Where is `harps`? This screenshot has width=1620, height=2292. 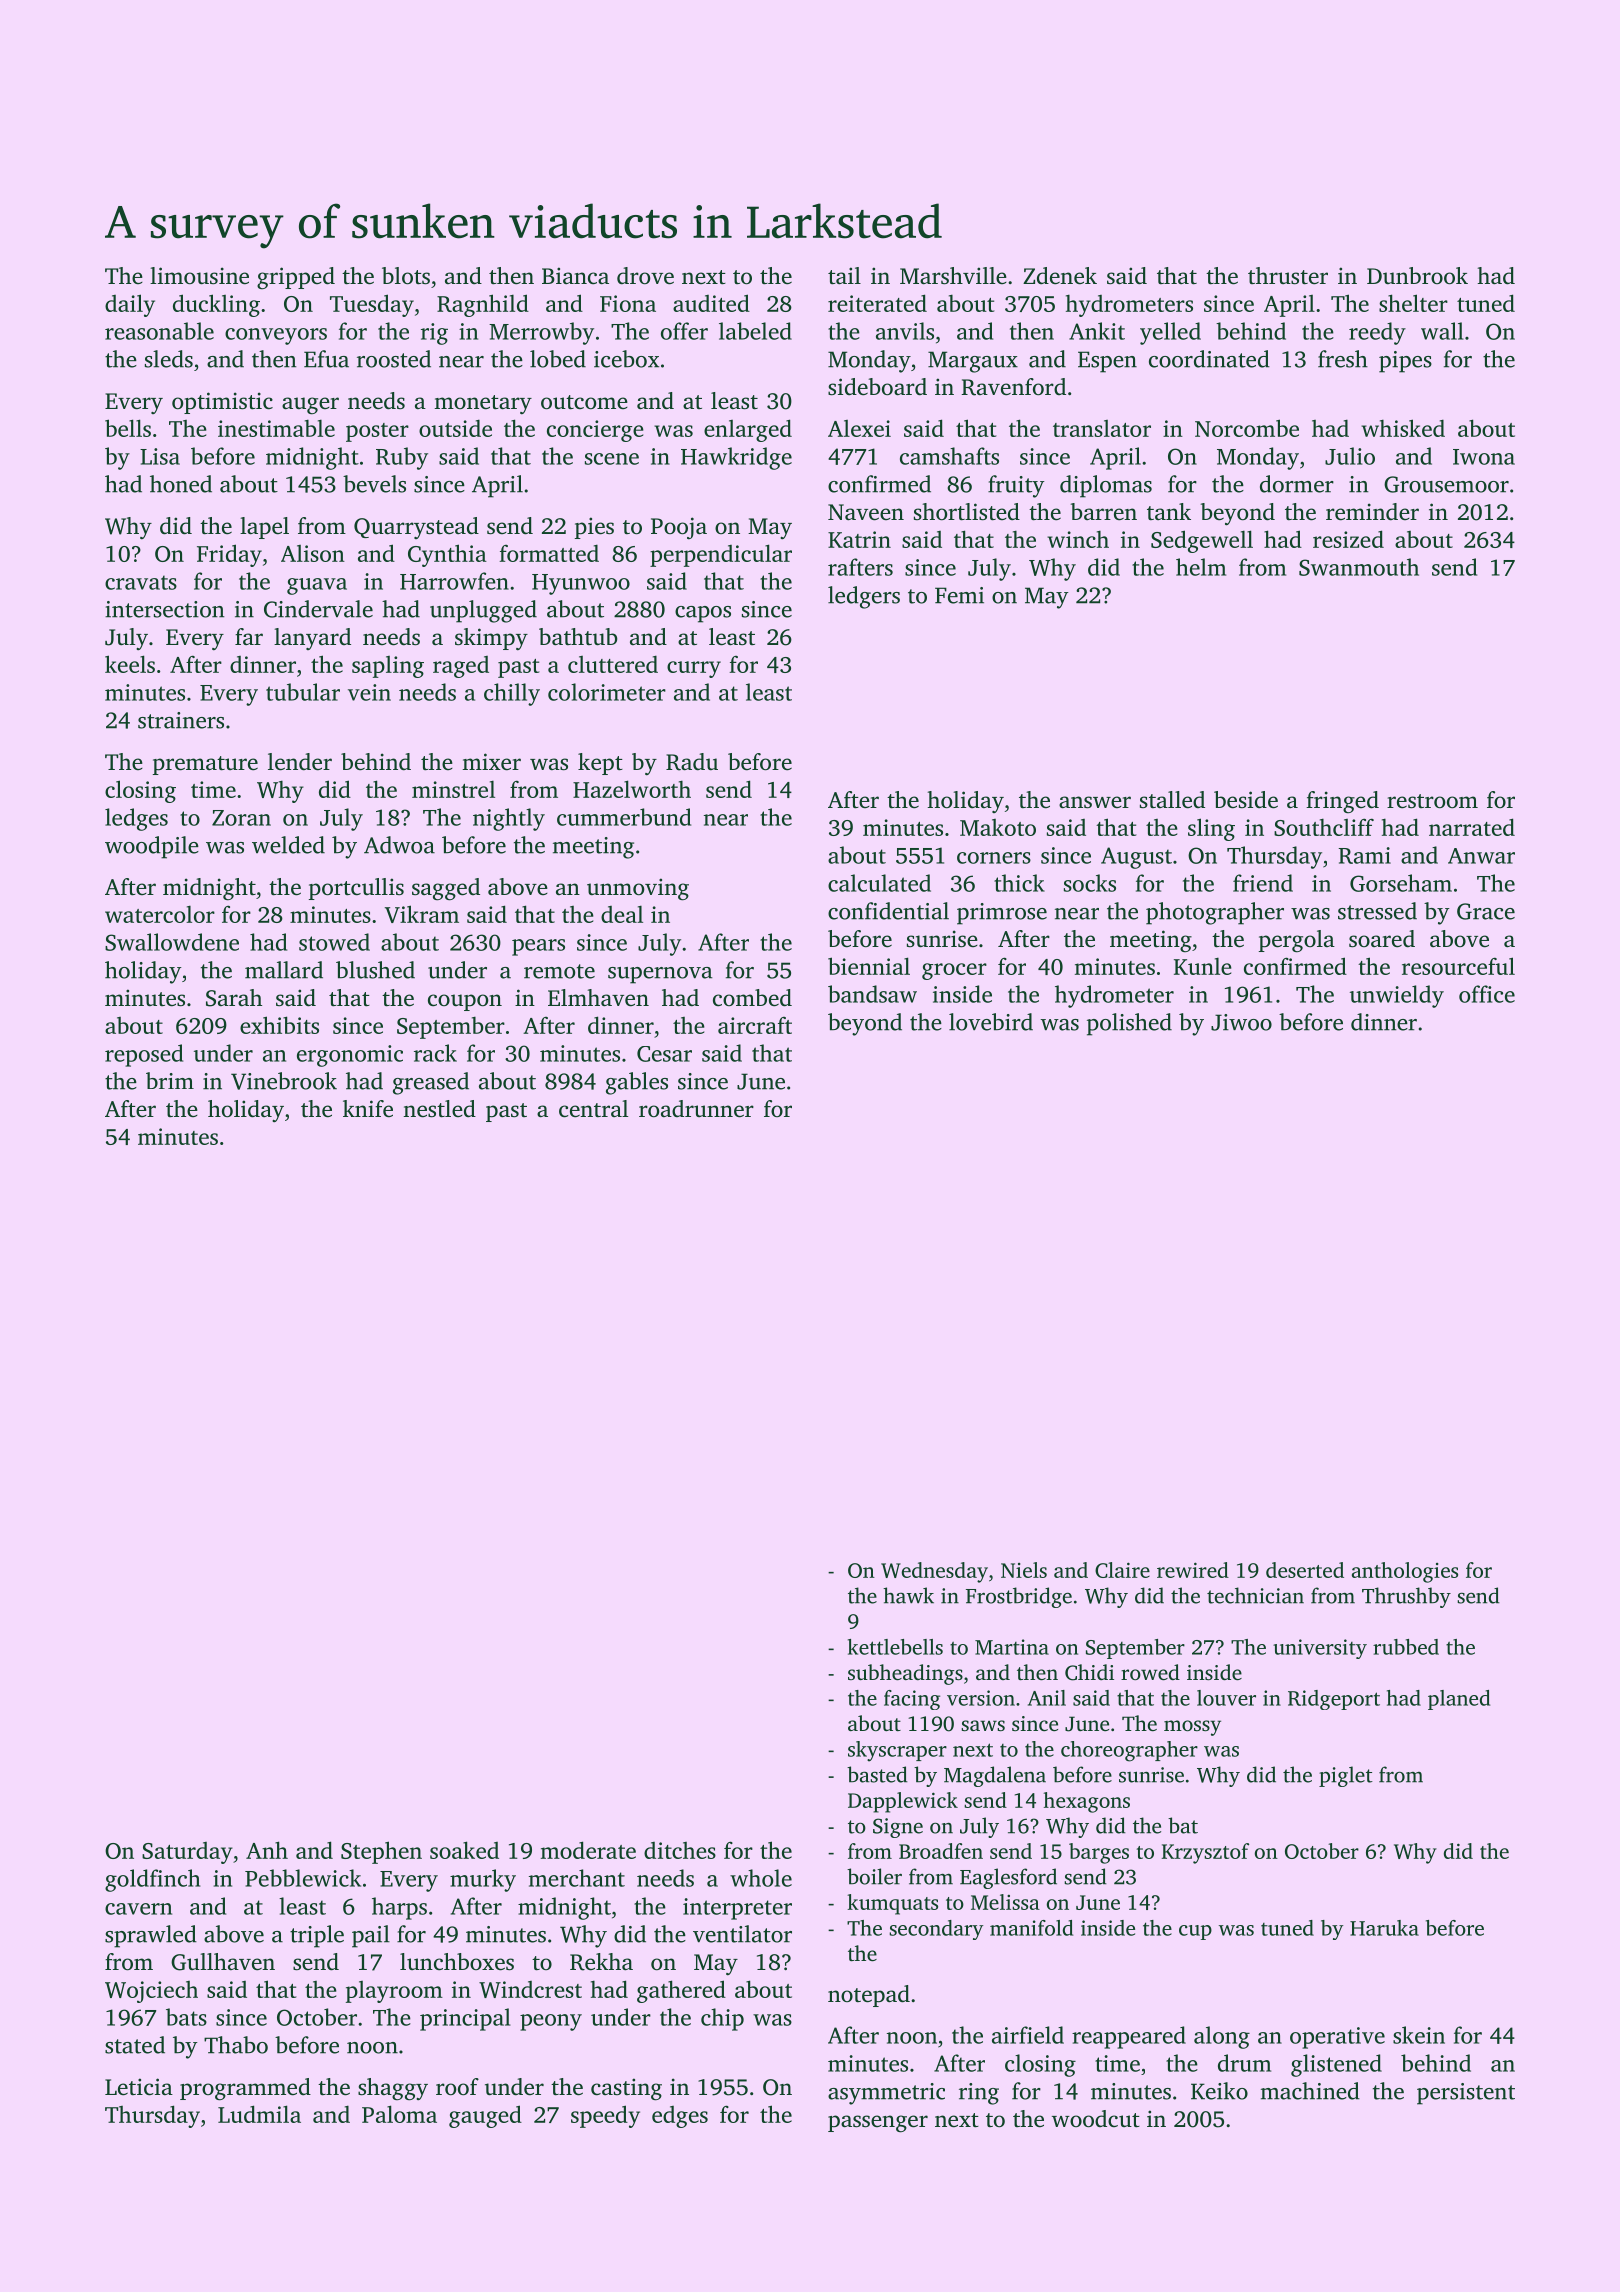 harps is located at coordinates (399, 1908).
